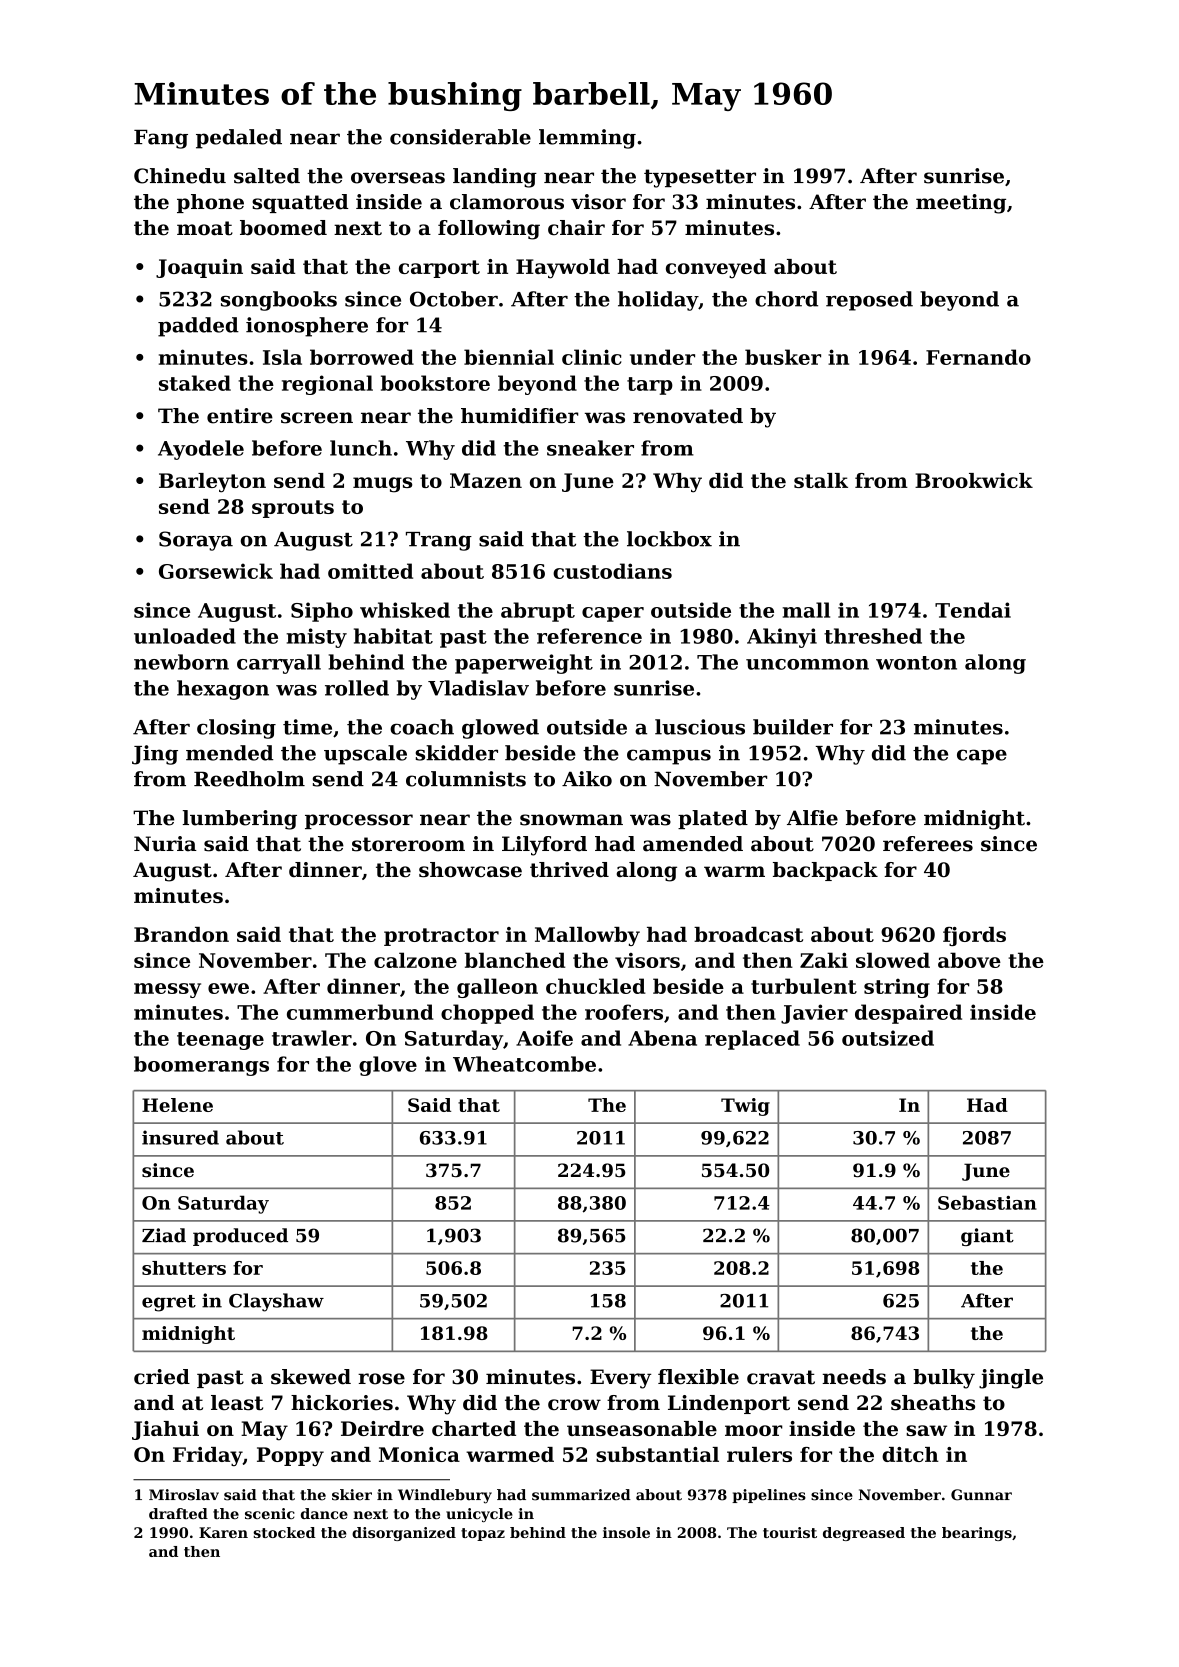  I want to click on ionosphere, so click(307, 327).
